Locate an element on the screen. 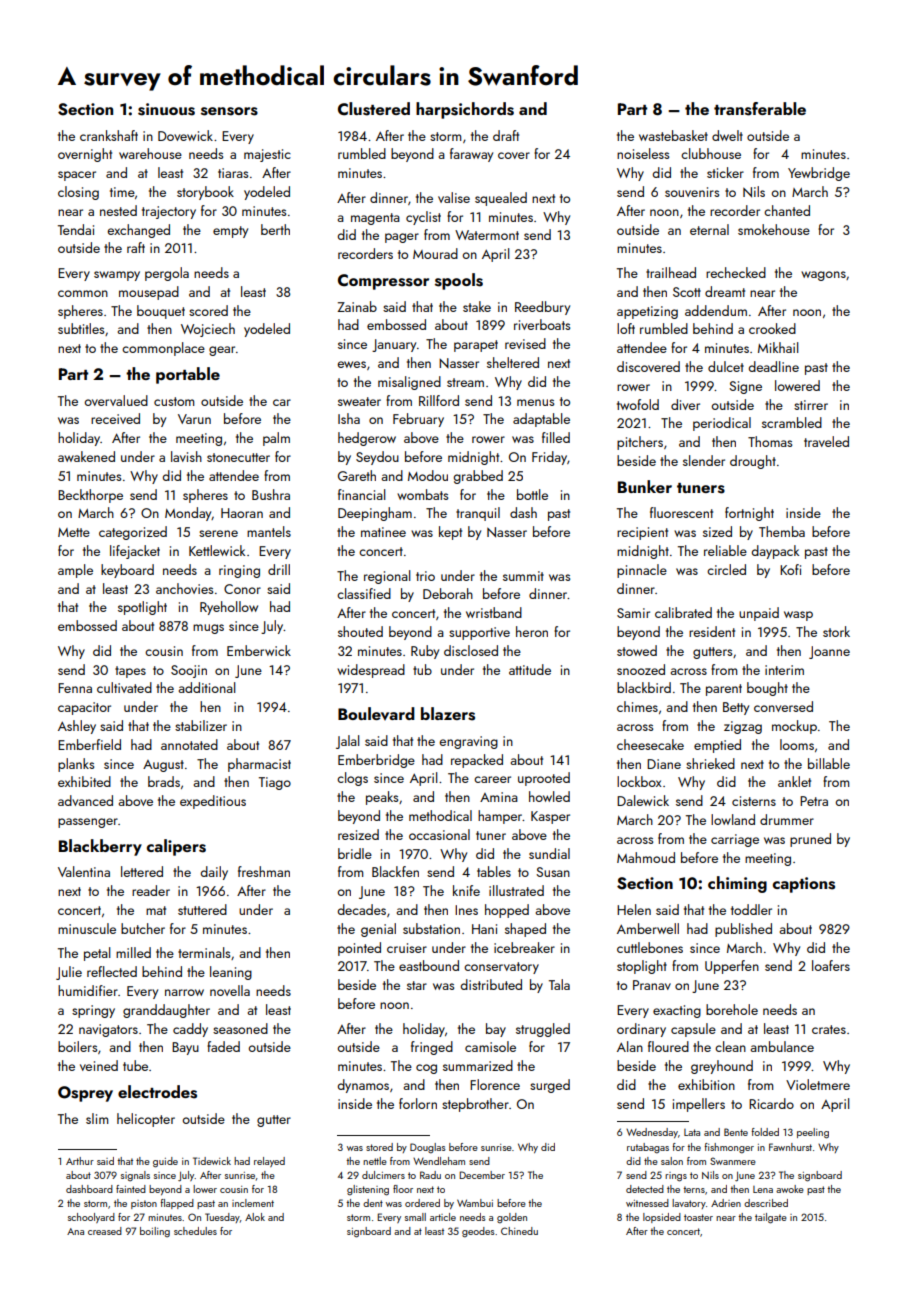  lowland is located at coordinates (733, 819).
